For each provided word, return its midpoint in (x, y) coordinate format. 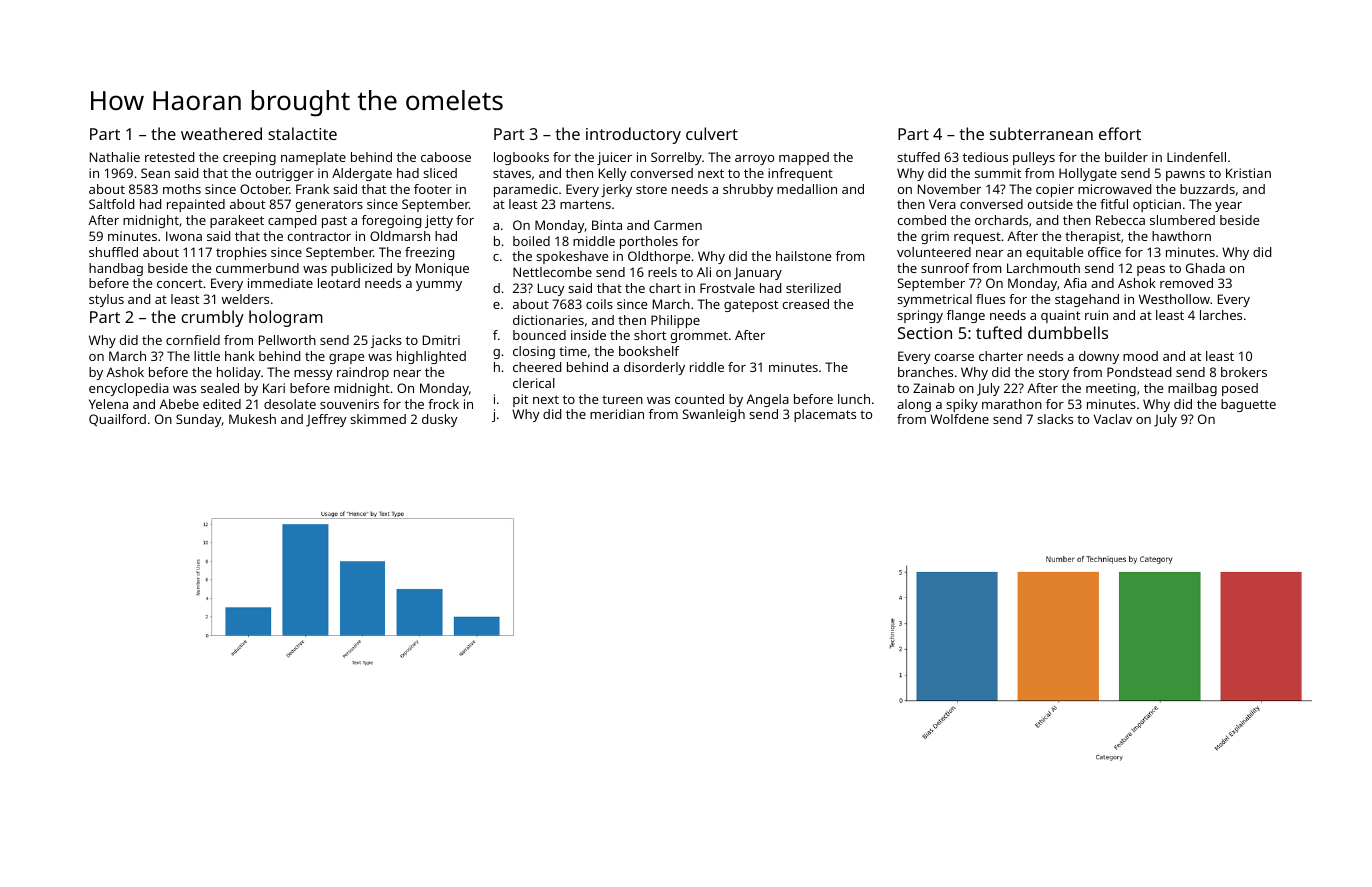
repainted (196, 205)
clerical (534, 383)
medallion (807, 189)
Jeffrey (326, 420)
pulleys (1034, 158)
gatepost (751, 306)
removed (1186, 283)
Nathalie (115, 157)
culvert (712, 133)
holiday (239, 373)
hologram (286, 318)
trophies (241, 253)
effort (1120, 133)
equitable (1054, 253)
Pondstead (1139, 372)
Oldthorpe (659, 257)
